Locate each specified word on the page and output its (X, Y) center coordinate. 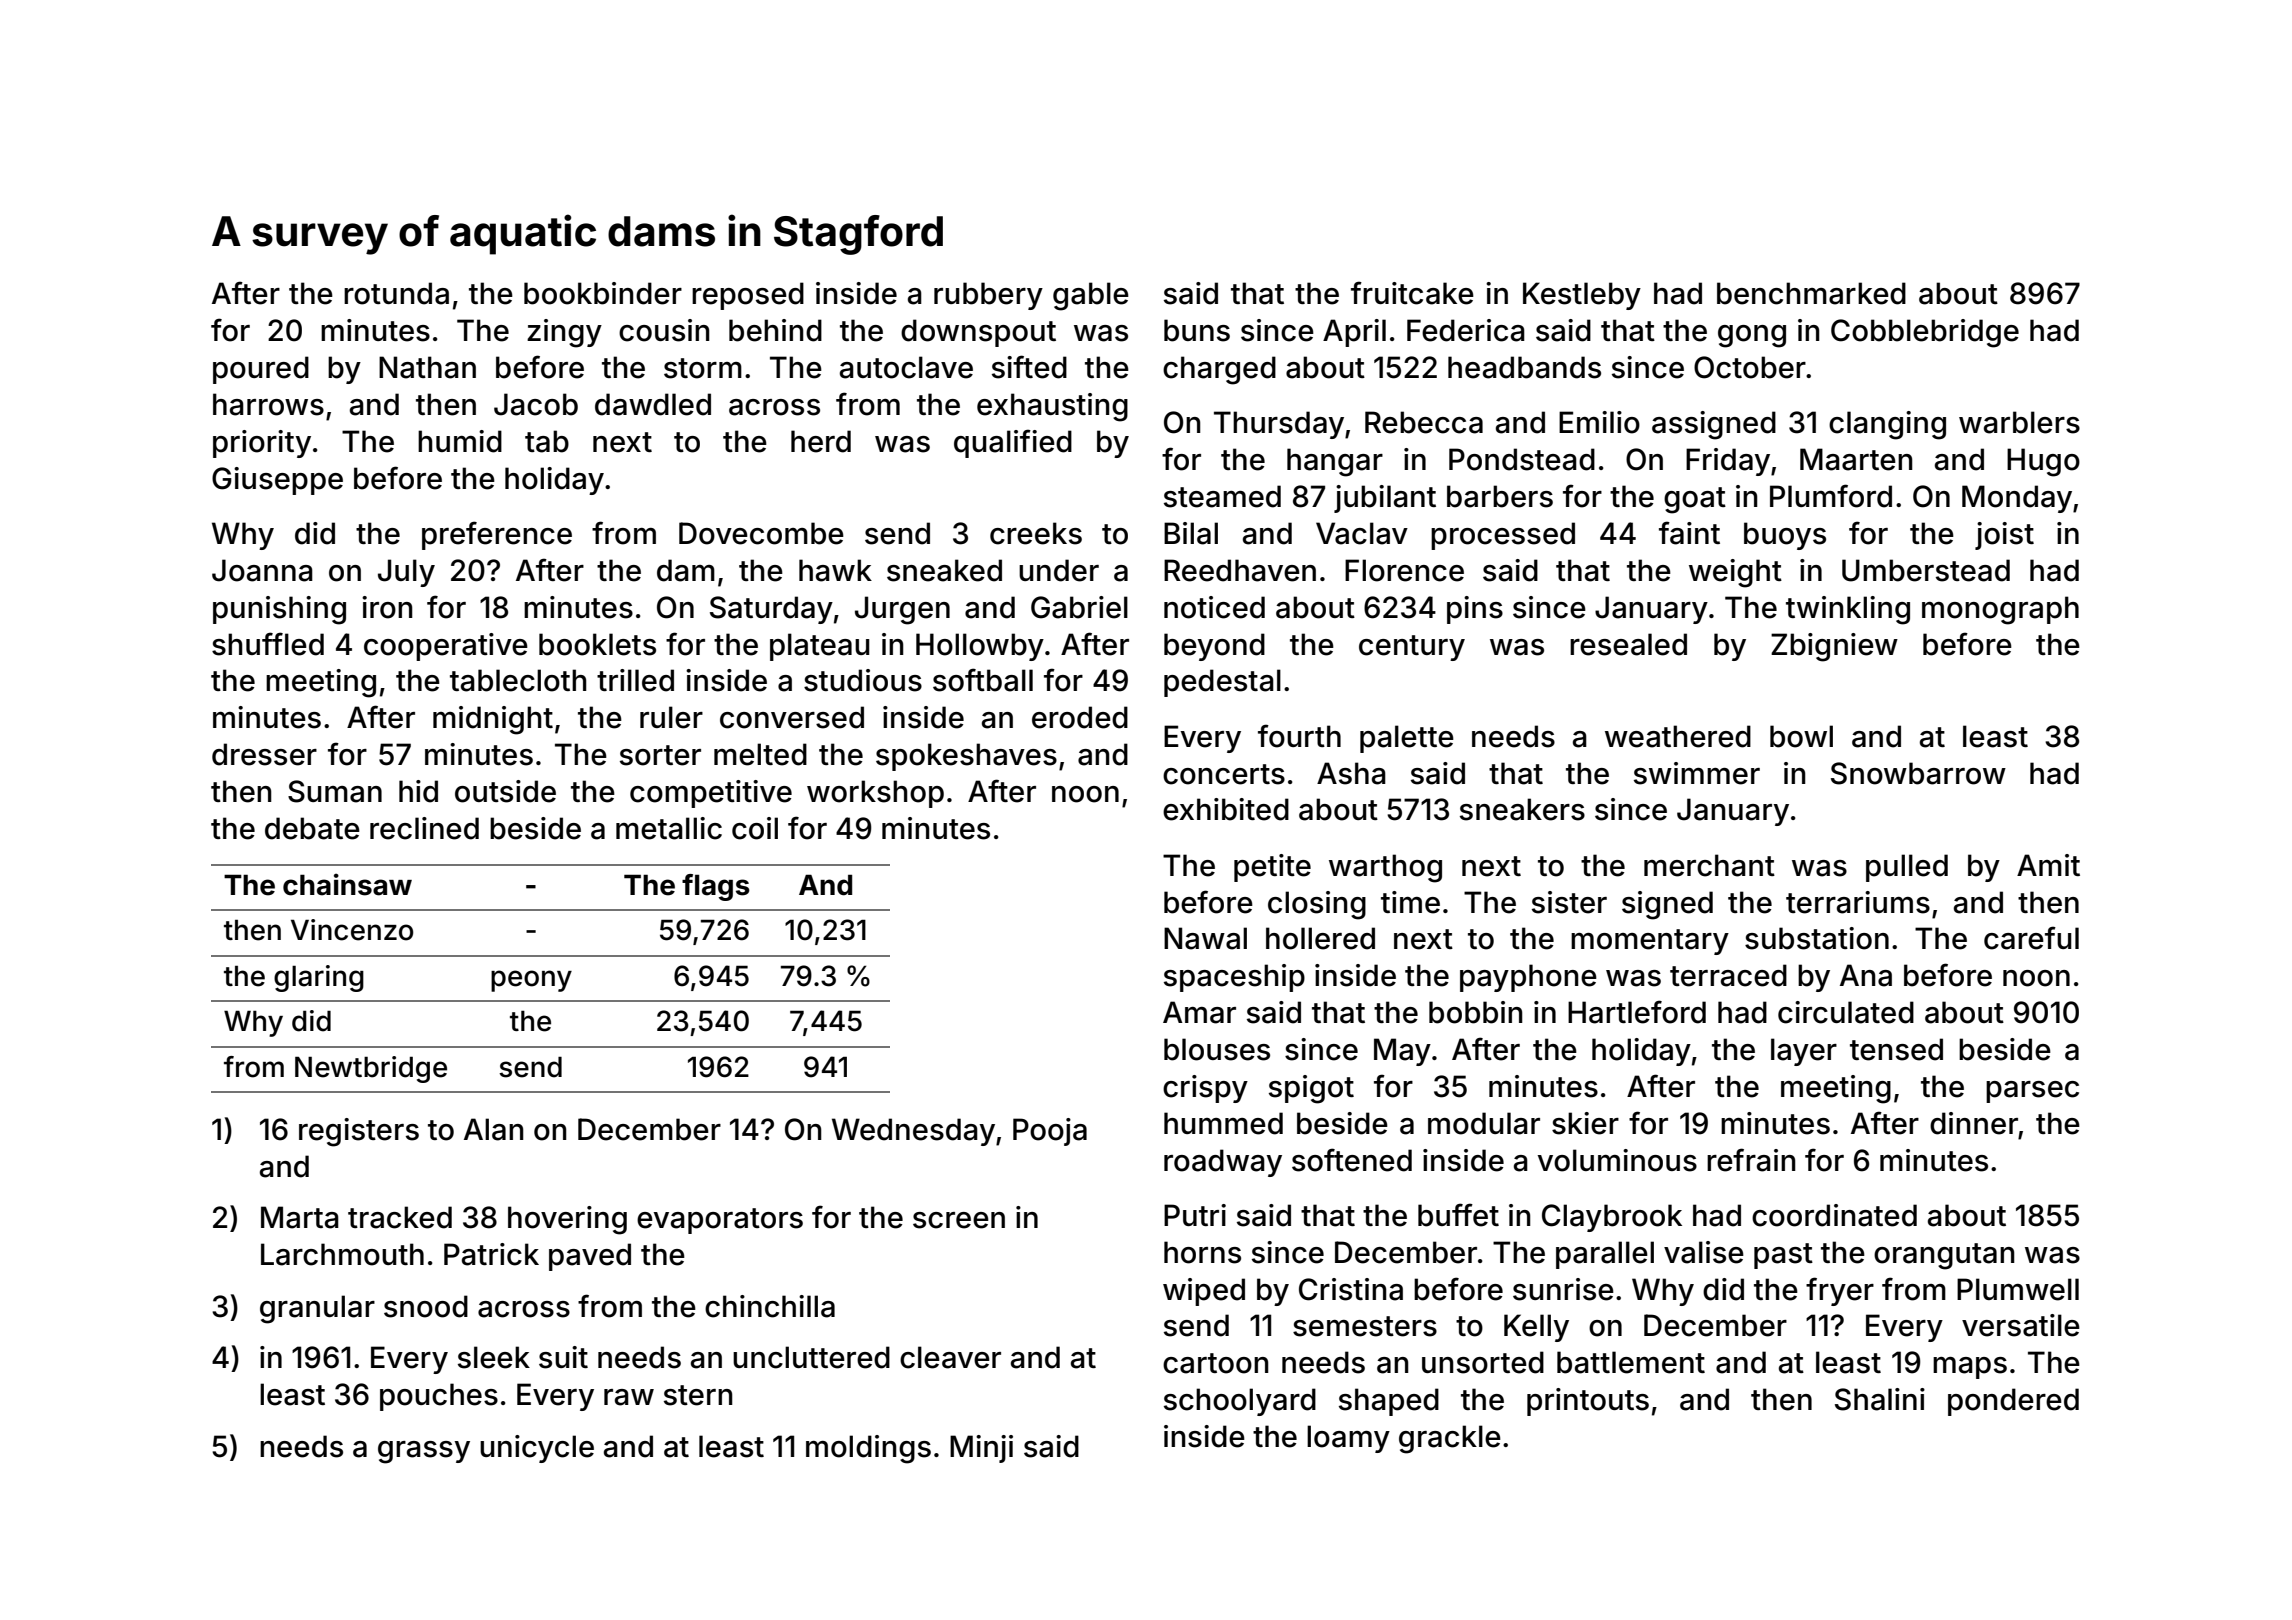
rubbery (988, 296)
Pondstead (1522, 459)
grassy (424, 1452)
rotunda (396, 293)
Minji (981, 1449)
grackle (1450, 1439)
